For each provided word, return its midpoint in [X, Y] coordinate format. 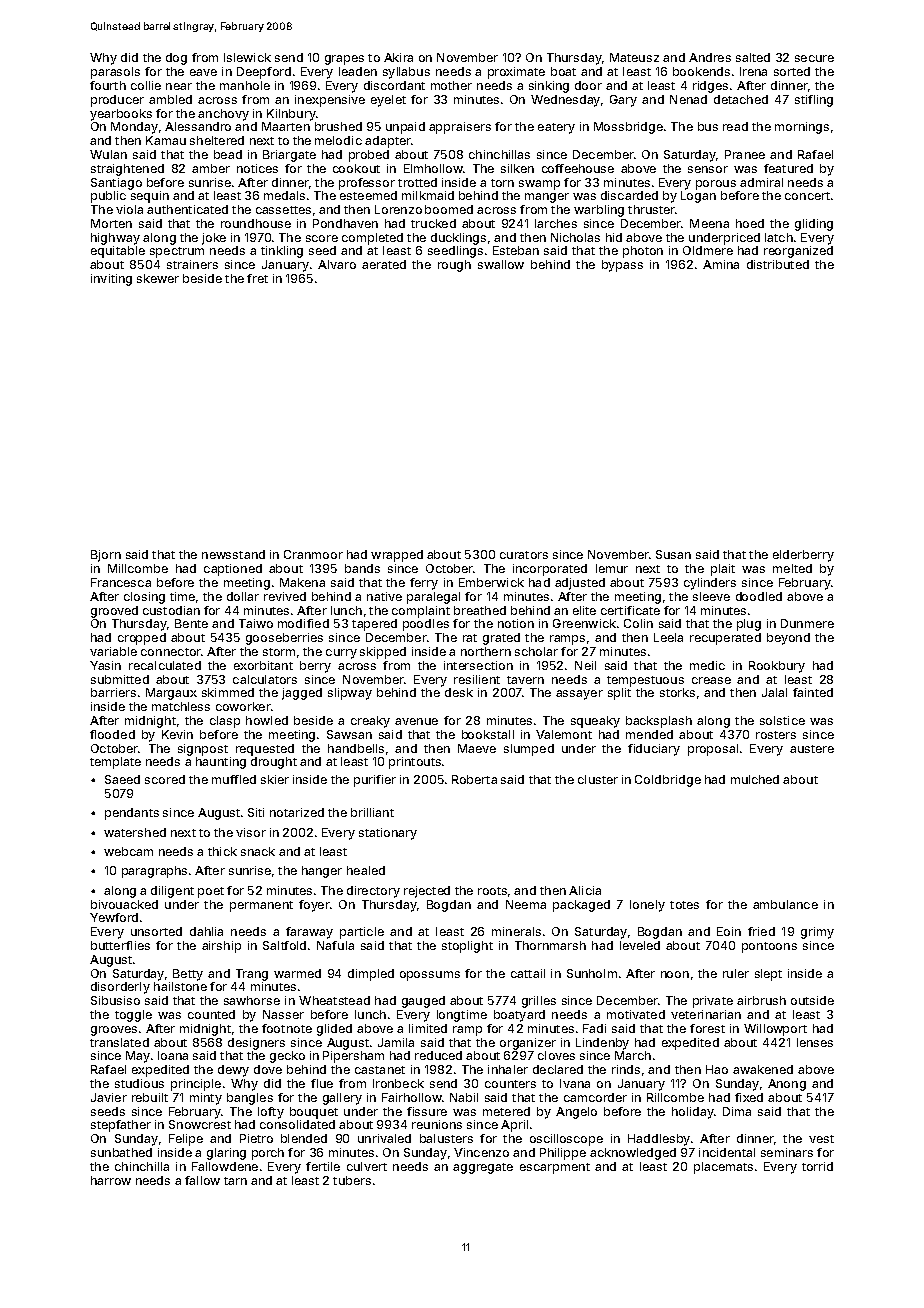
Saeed [122, 779]
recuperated [725, 639]
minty [206, 1099]
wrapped [397, 556]
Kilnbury [291, 115]
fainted [813, 692]
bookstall [488, 734]
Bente [191, 623]
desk [459, 692]
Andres [710, 57]
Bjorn [106, 556]
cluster [598, 779]
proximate [516, 73]
